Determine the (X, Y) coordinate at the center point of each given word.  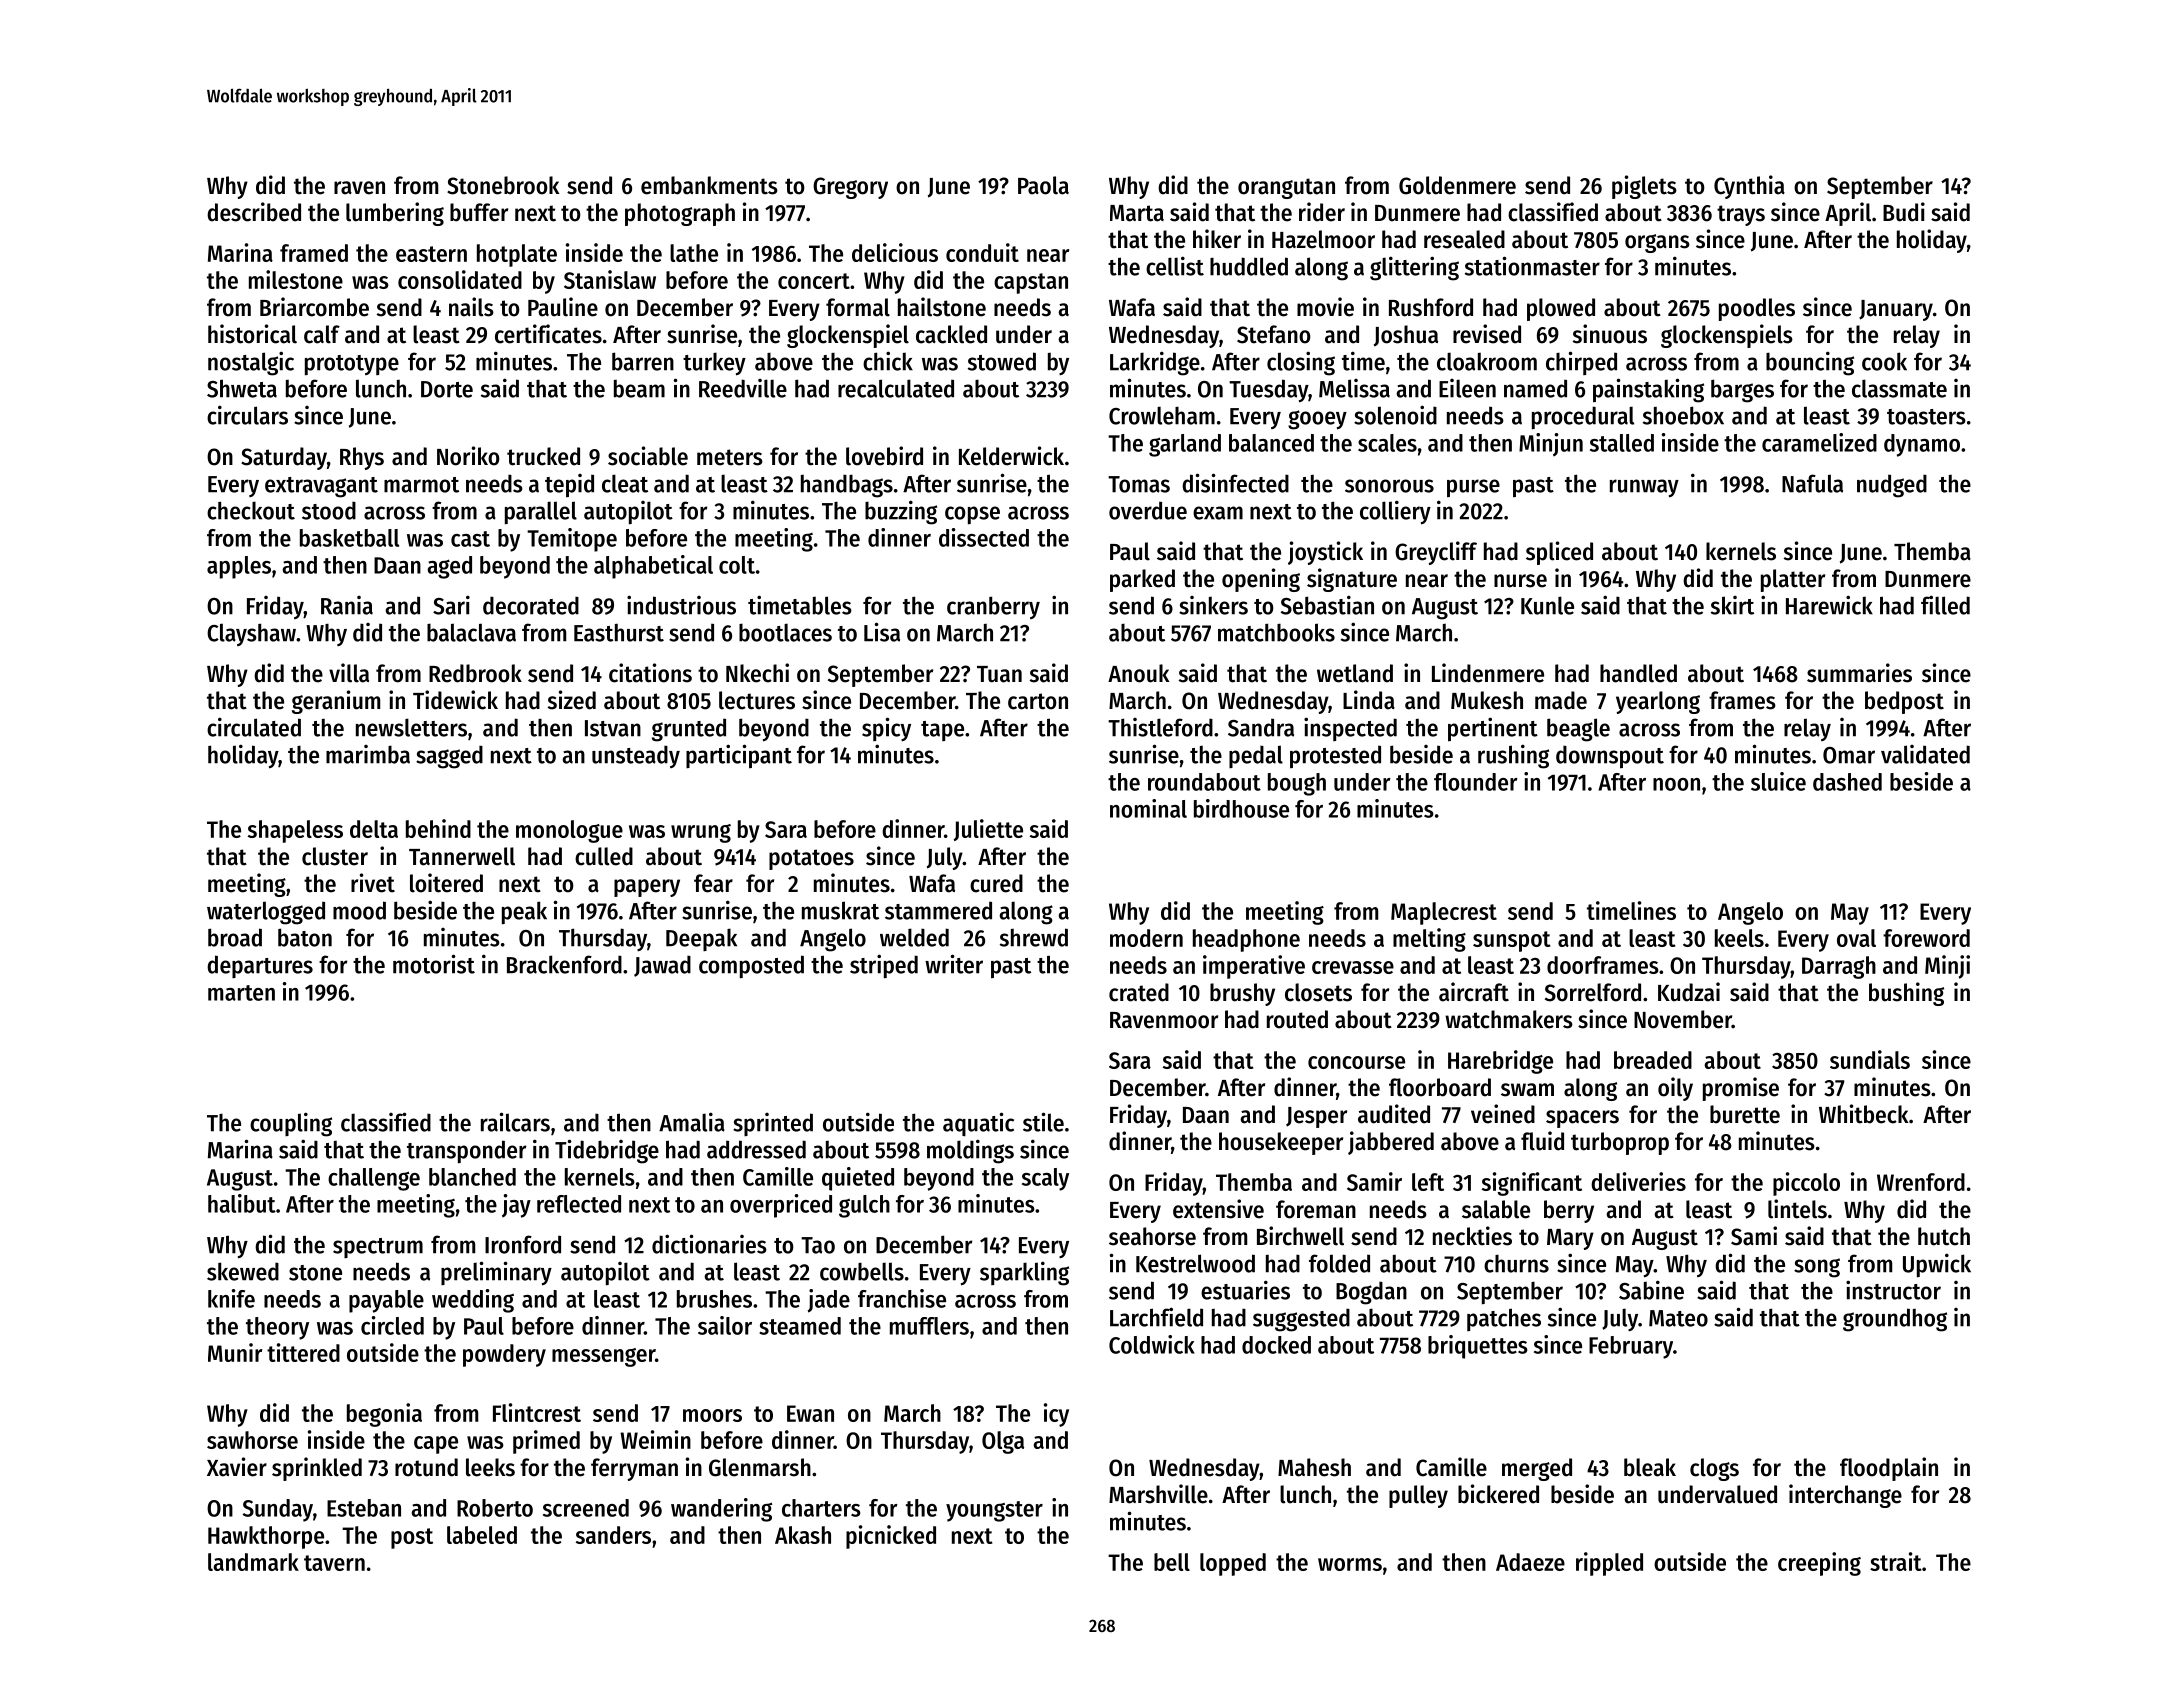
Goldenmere (1457, 185)
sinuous (1610, 334)
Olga (1003, 1442)
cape (436, 1445)
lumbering (395, 214)
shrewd (1034, 937)
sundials (1870, 1059)
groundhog (1895, 1320)
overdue (1148, 510)
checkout (251, 510)
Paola (1043, 185)
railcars (515, 1122)
